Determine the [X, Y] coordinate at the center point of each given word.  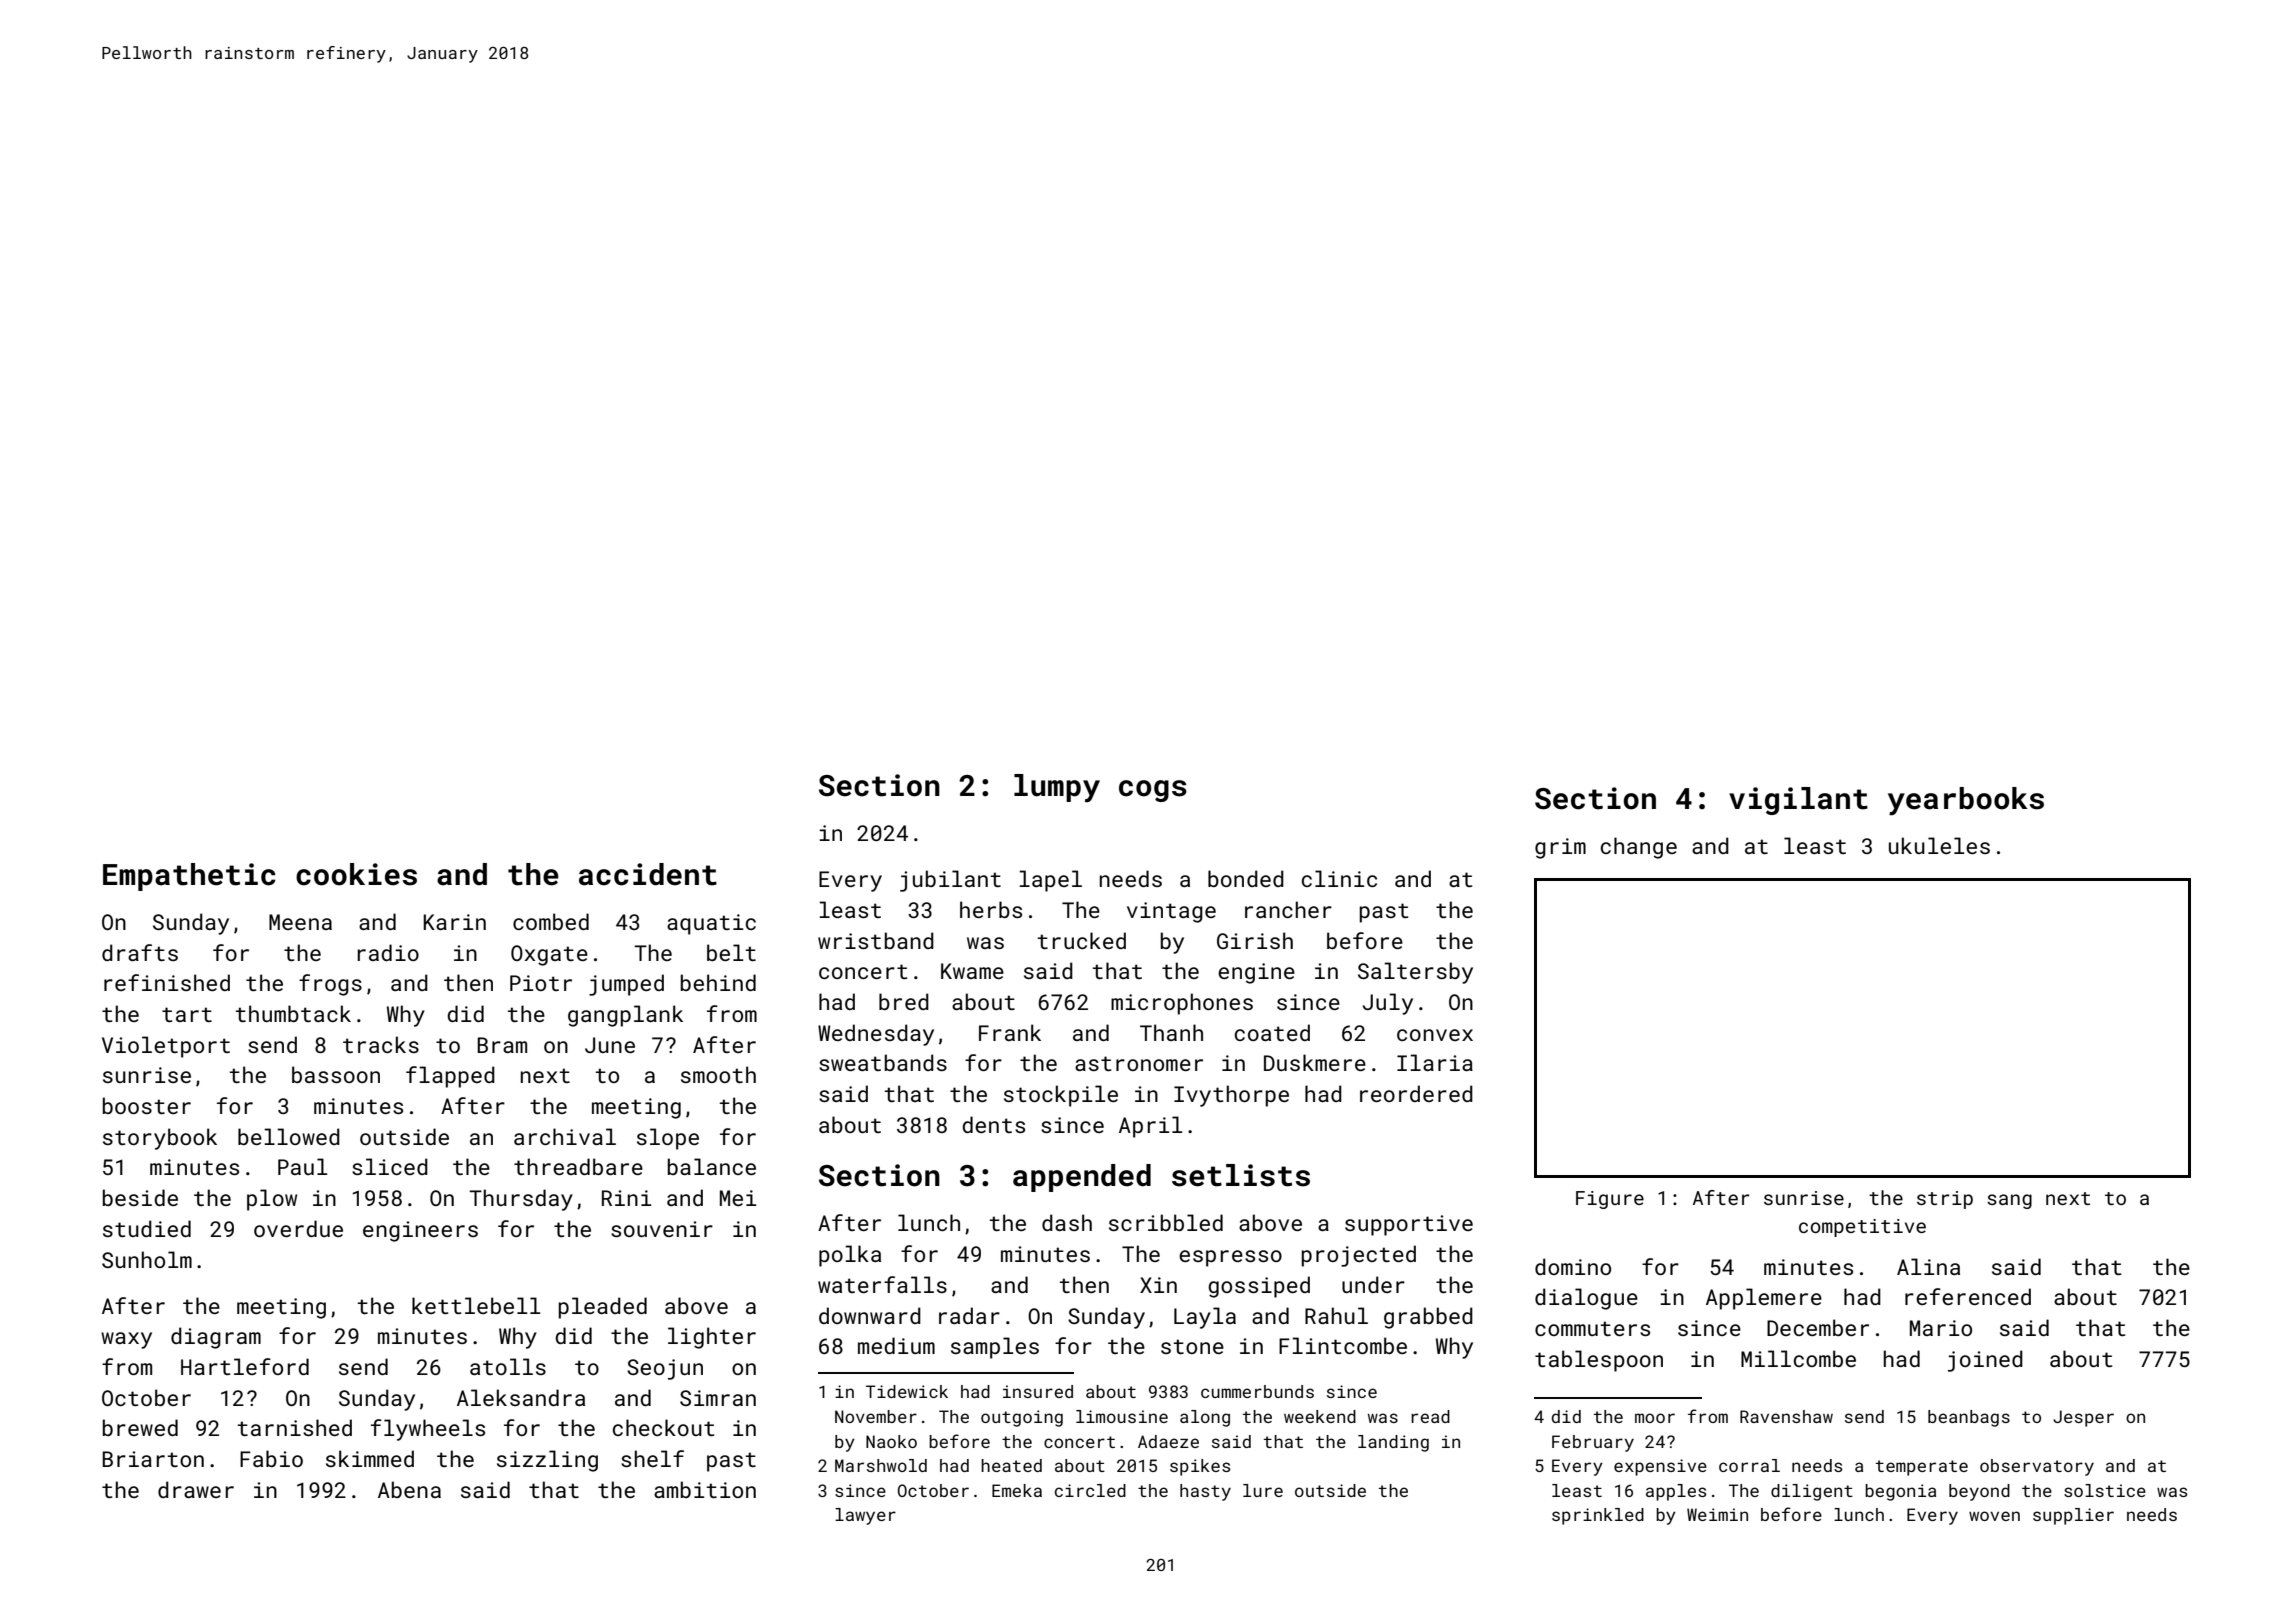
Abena [409, 1489]
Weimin [1717, 1514]
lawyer [865, 1516]
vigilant [1798, 801]
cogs [1153, 791]
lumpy [1057, 788]
